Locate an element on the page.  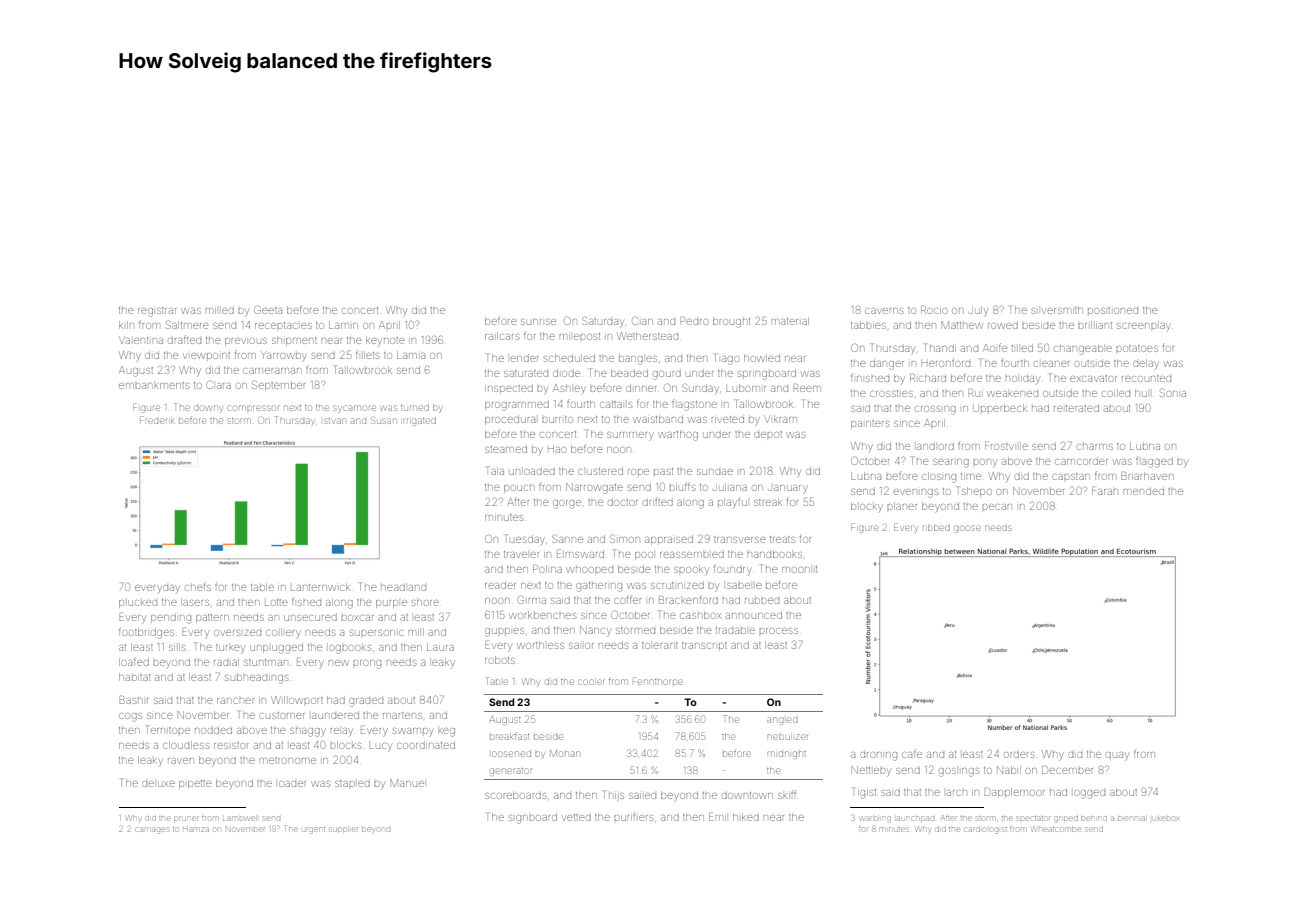
Geeta is located at coordinates (268, 309).
